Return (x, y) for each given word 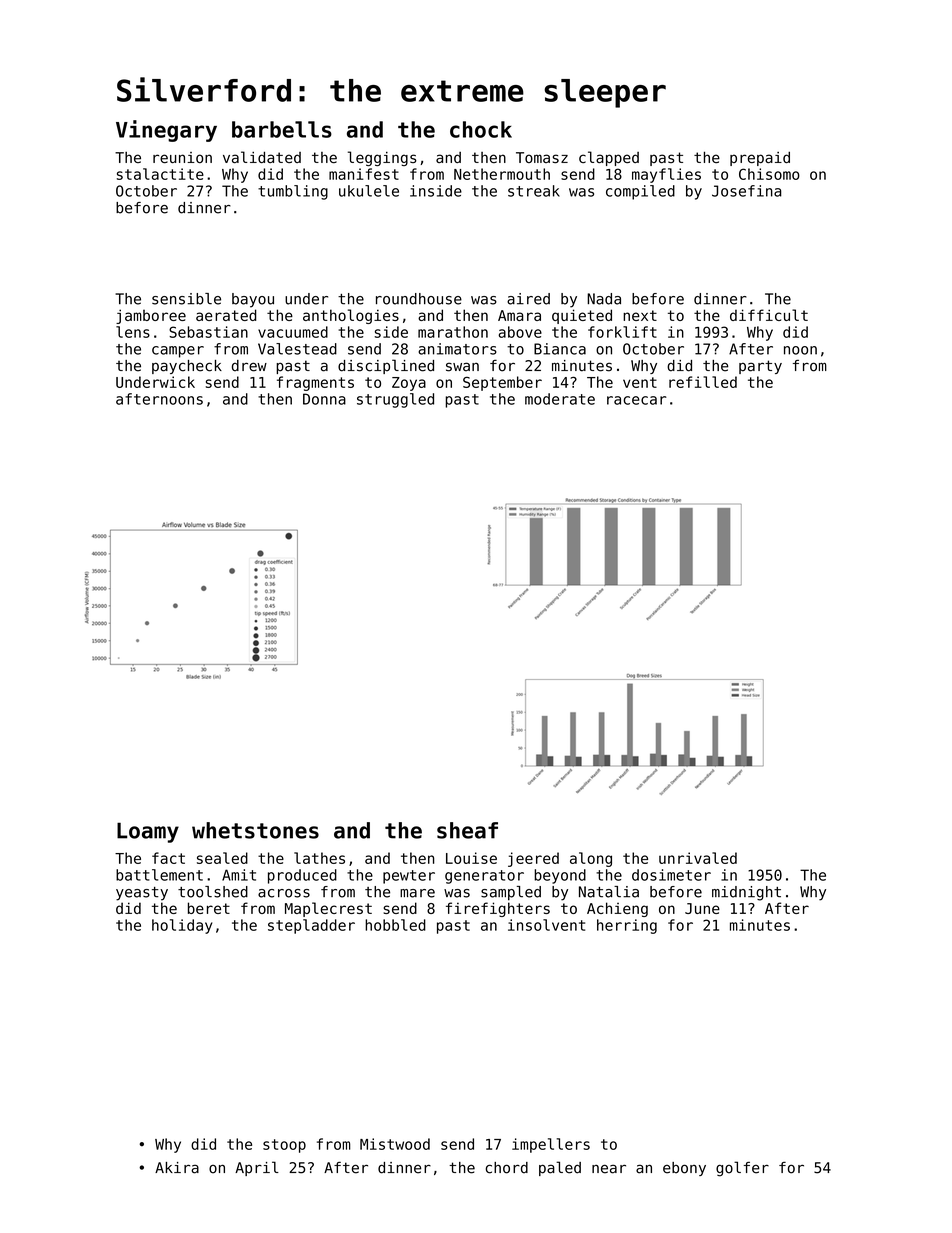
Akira (177, 1168)
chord (507, 1168)
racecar (637, 400)
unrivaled (698, 858)
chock (481, 129)
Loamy (148, 832)
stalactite (160, 174)
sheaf (467, 830)
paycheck (187, 367)
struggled (395, 400)
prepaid (760, 158)
